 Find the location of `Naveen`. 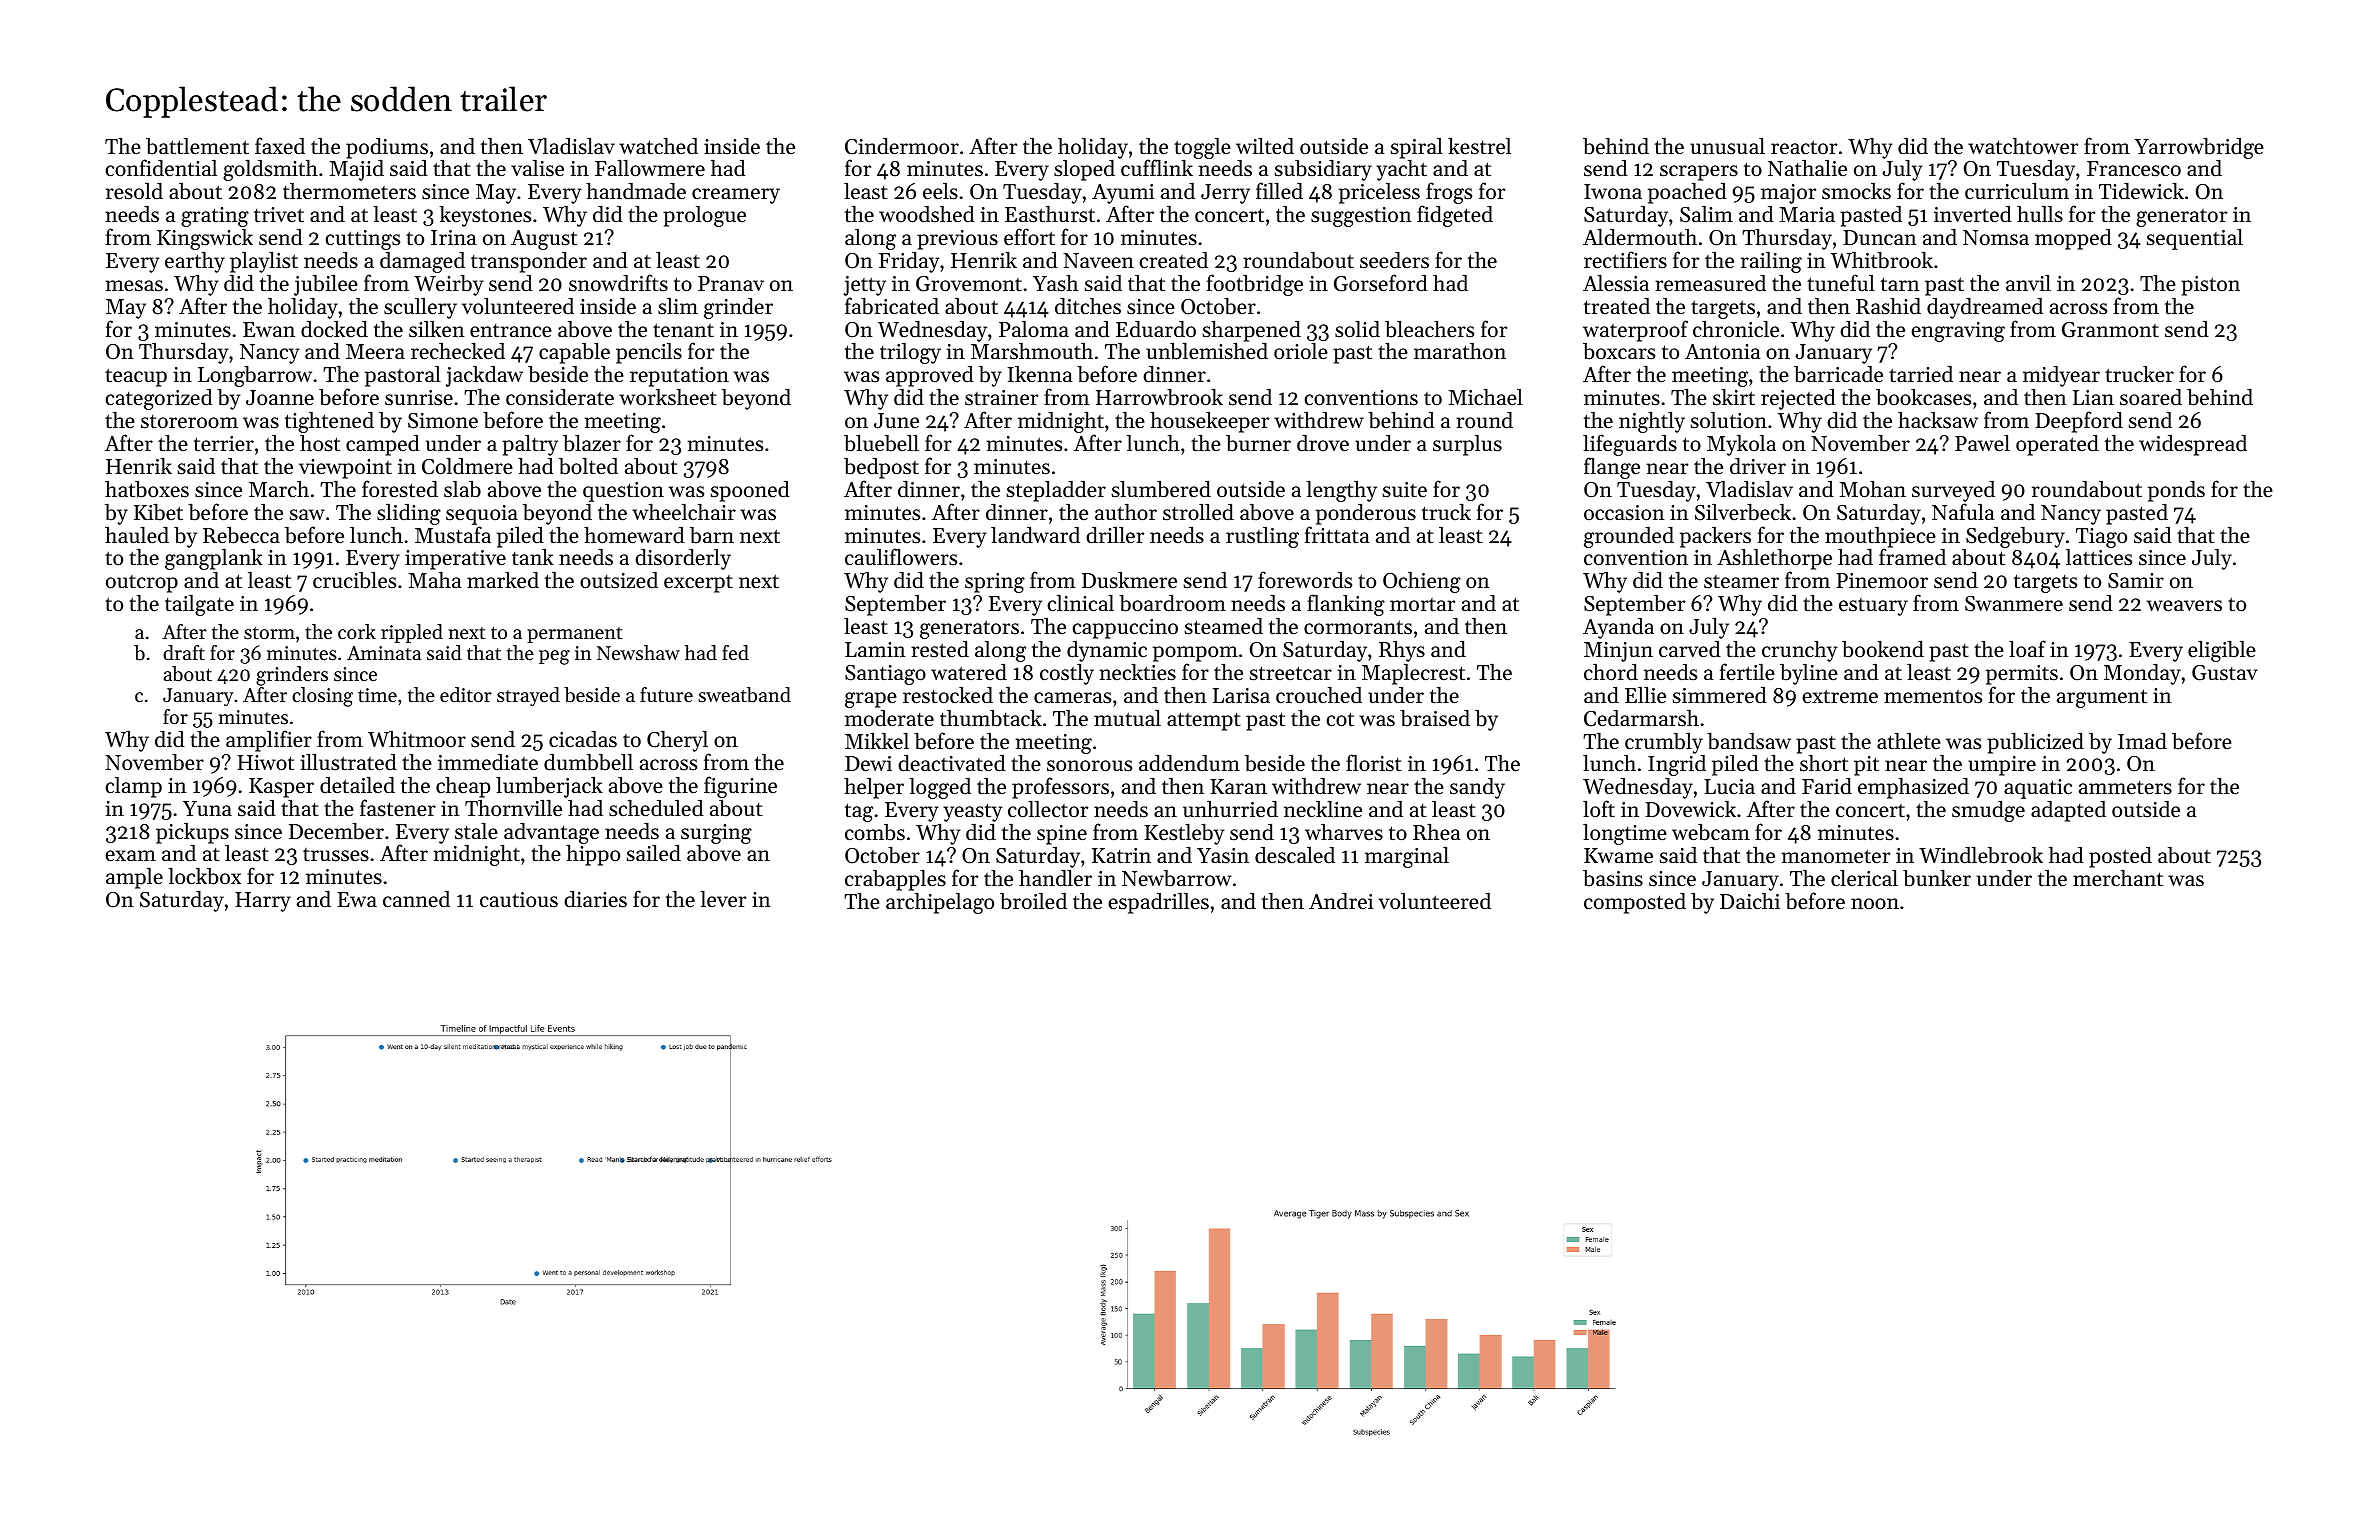

Naveen is located at coordinates (1098, 261).
